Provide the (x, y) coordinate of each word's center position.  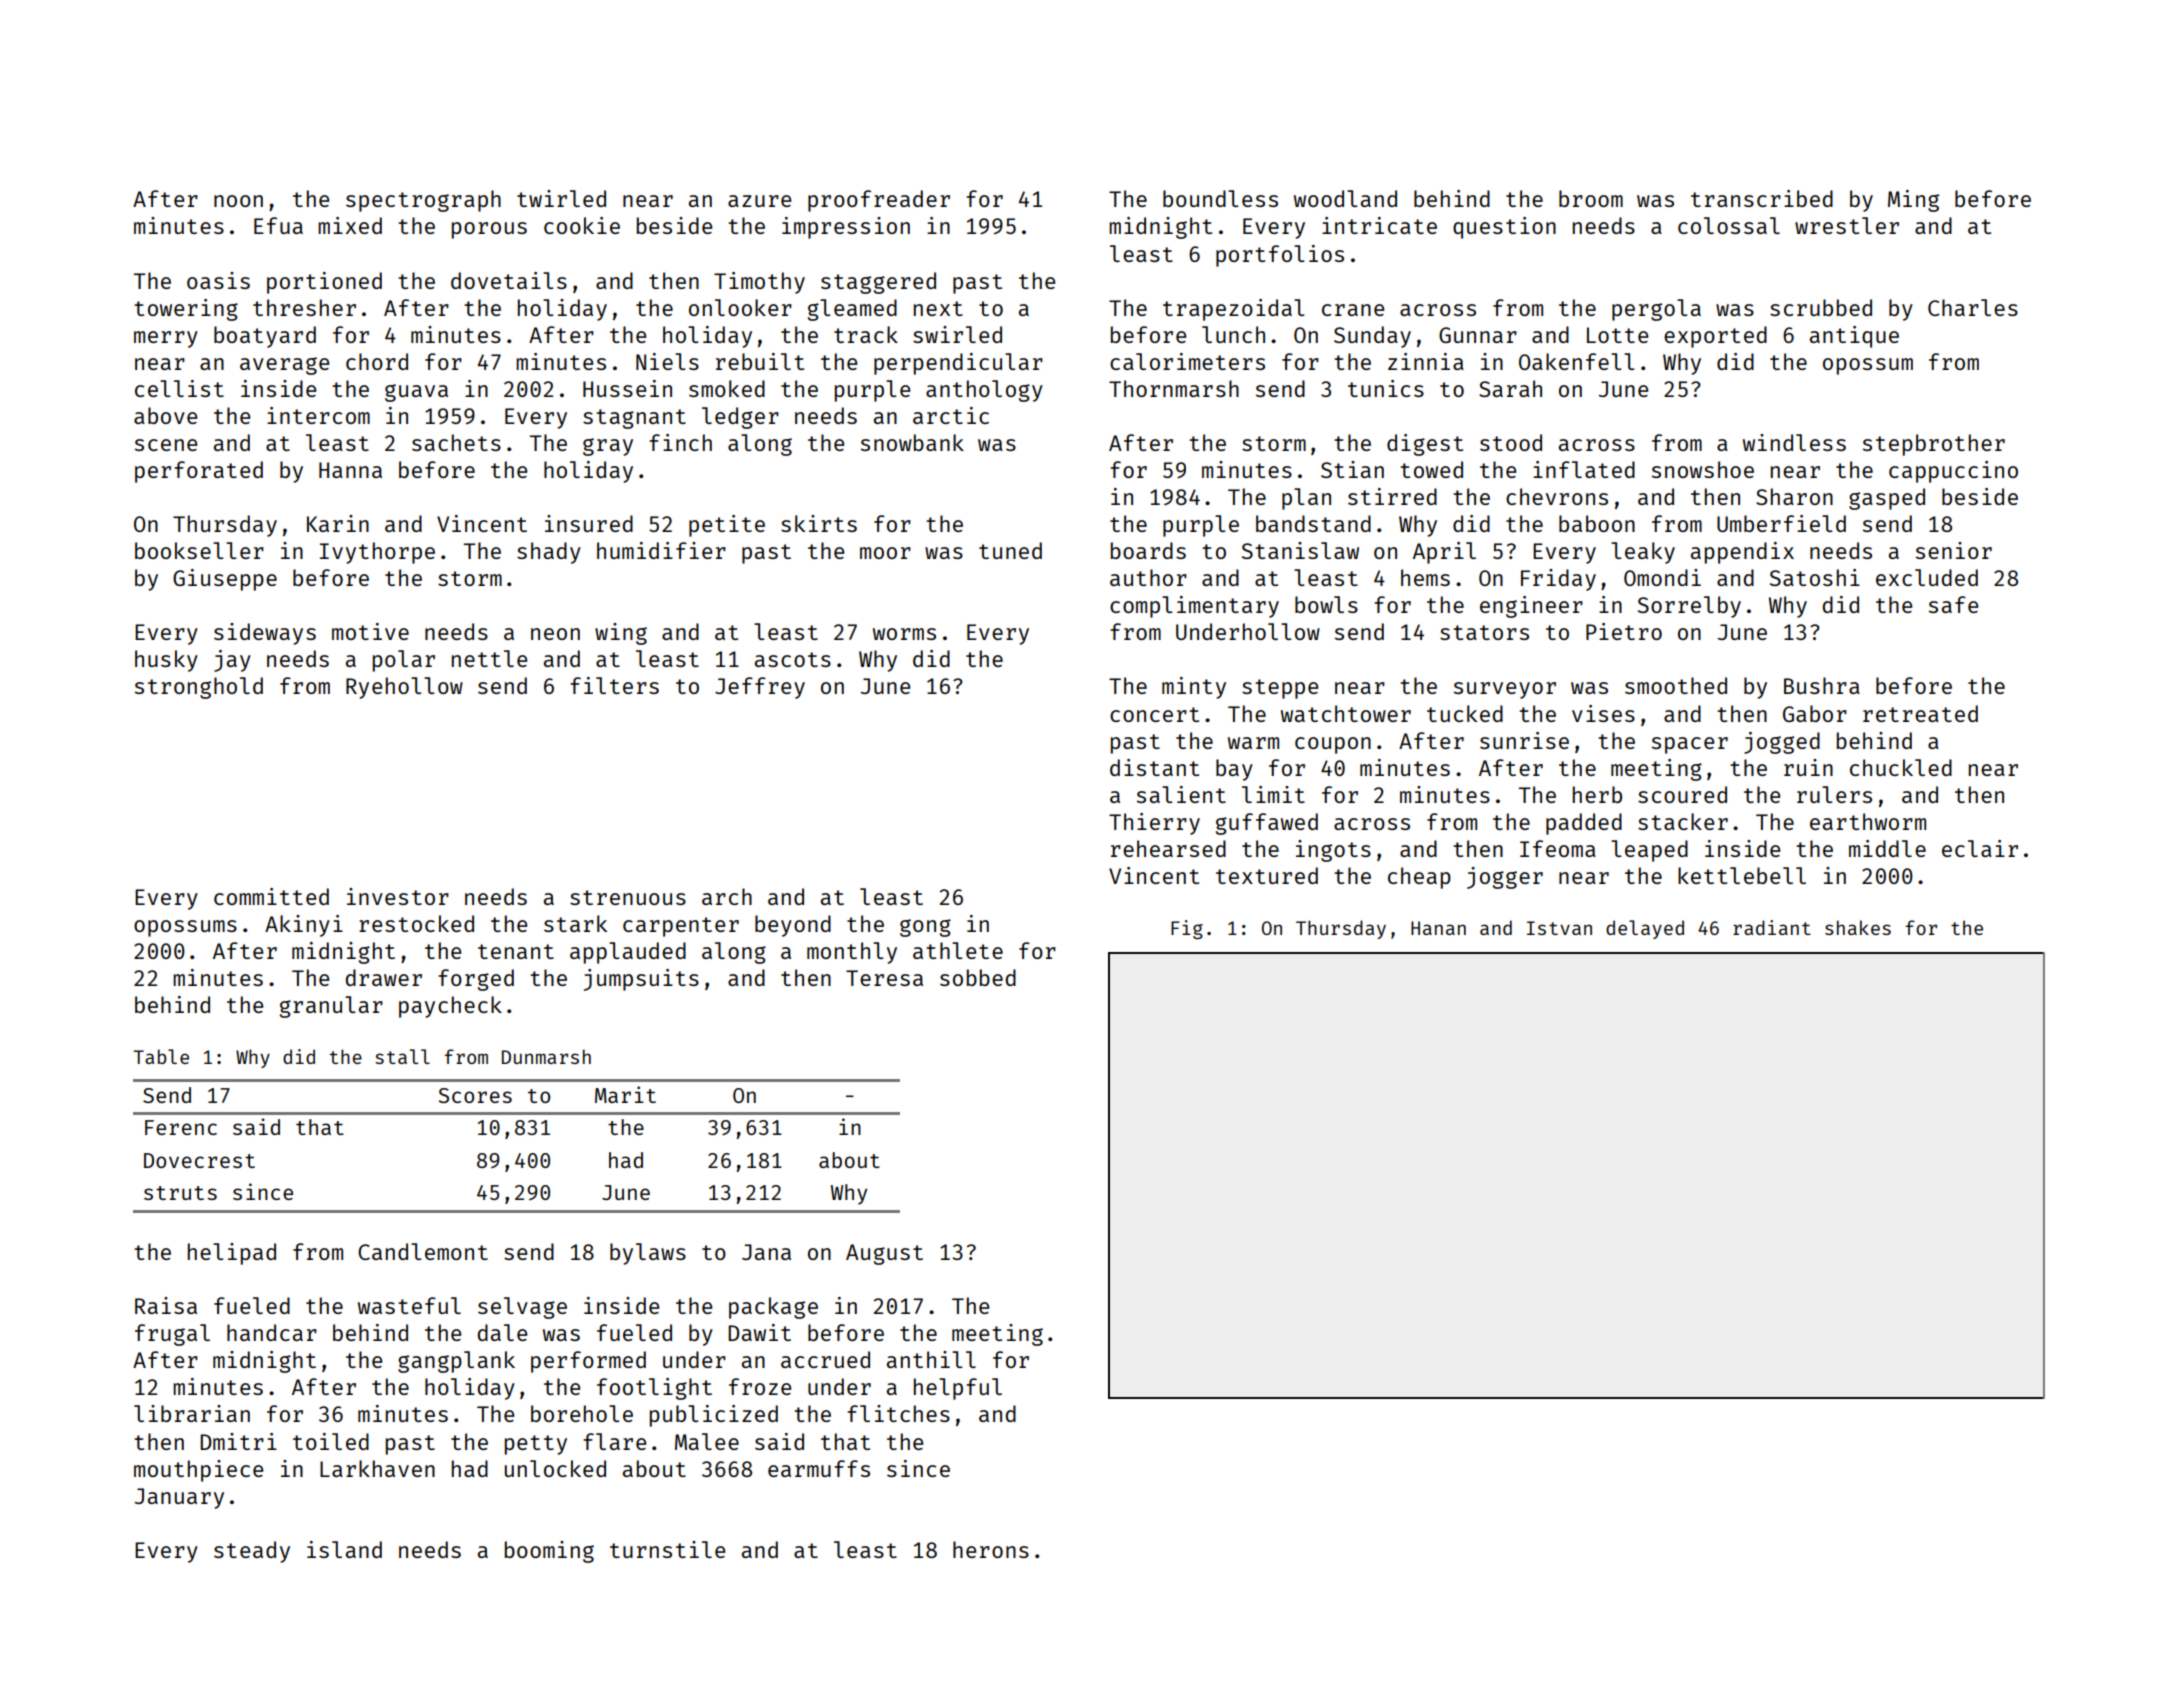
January (179, 1498)
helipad (232, 1254)
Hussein (627, 388)
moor (885, 553)
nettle (489, 658)
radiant (1772, 927)
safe (1953, 604)
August (884, 1254)
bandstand (1313, 523)
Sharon (1794, 496)
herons (991, 1549)
